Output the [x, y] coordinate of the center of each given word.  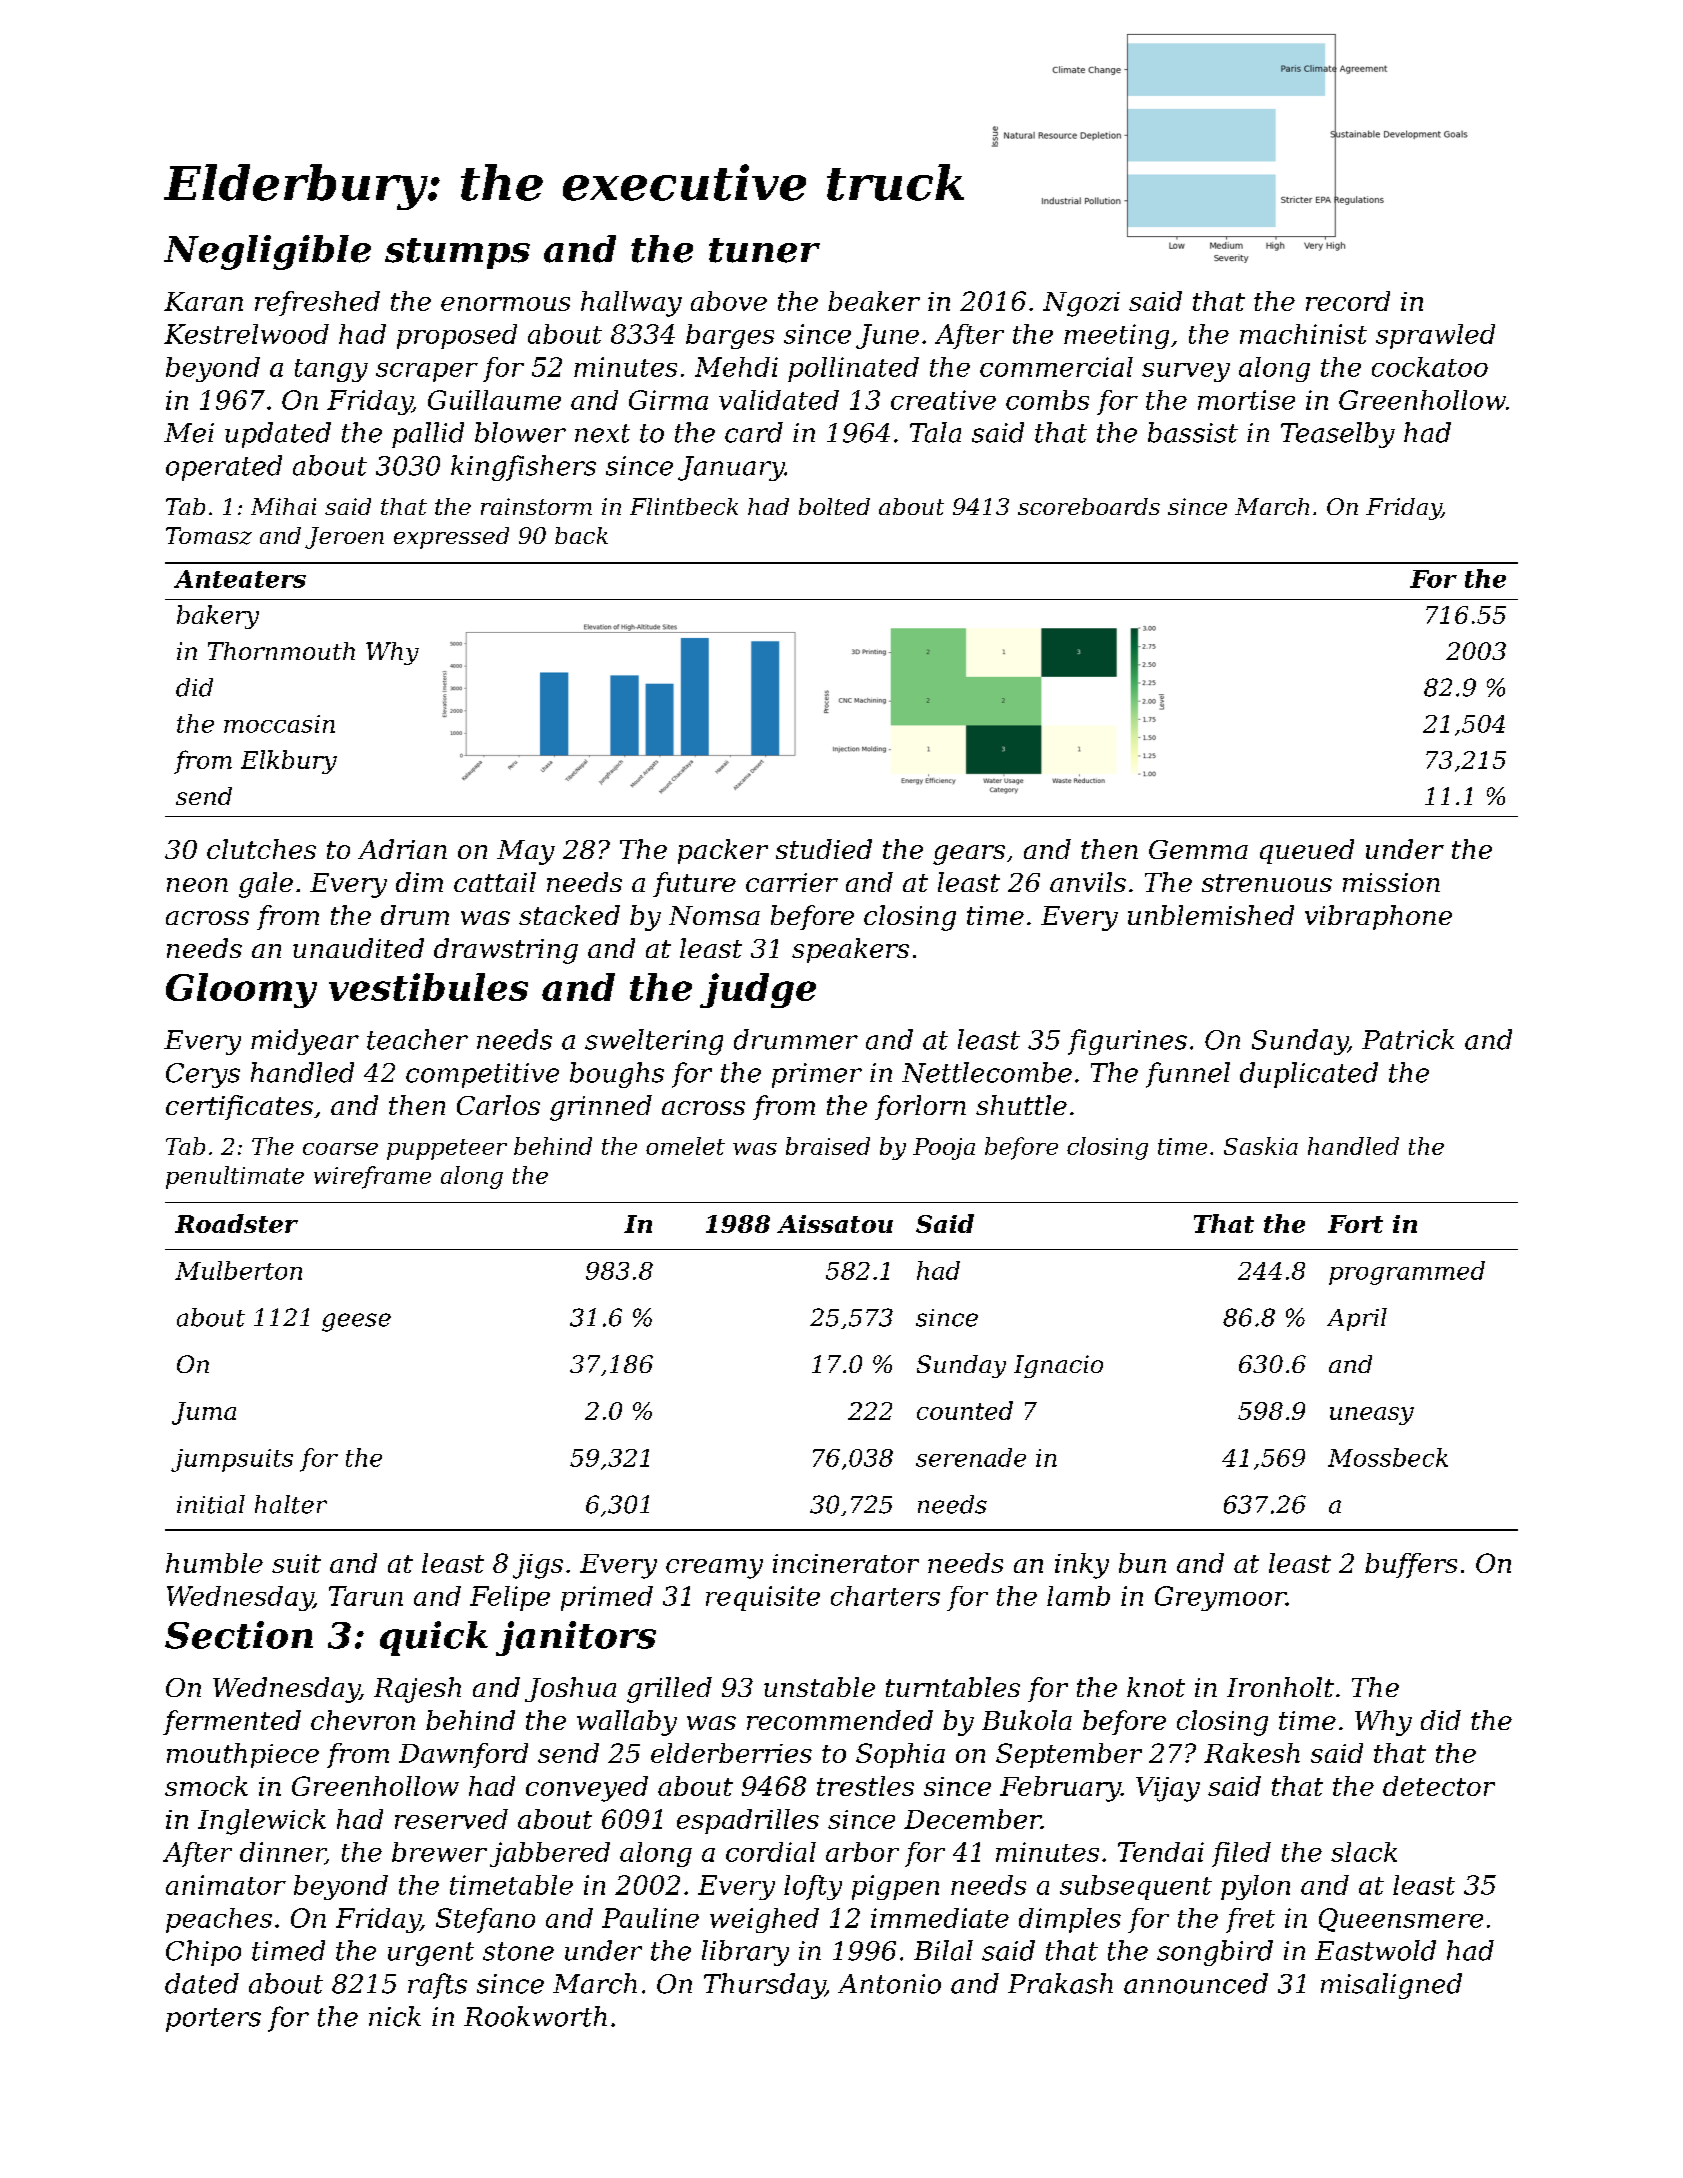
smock [206, 1786]
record [1348, 301]
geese [356, 1322]
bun [1142, 1563]
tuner [764, 250]
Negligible [267, 252]
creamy [714, 1569]
